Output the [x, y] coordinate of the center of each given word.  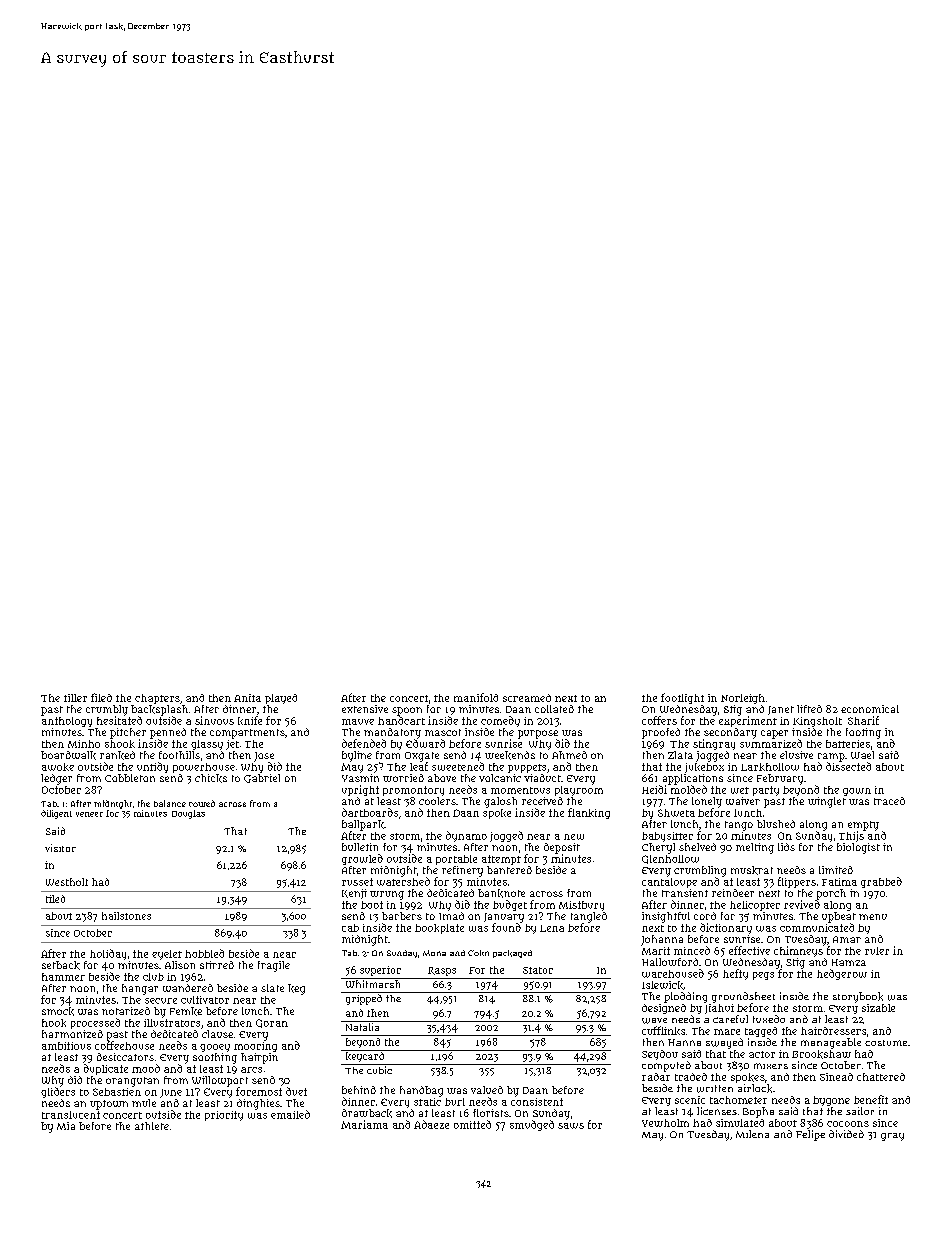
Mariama [364, 1124]
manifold [476, 697]
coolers [437, 801]
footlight [682, 698]
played [281, 699]
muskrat [752, 870]
